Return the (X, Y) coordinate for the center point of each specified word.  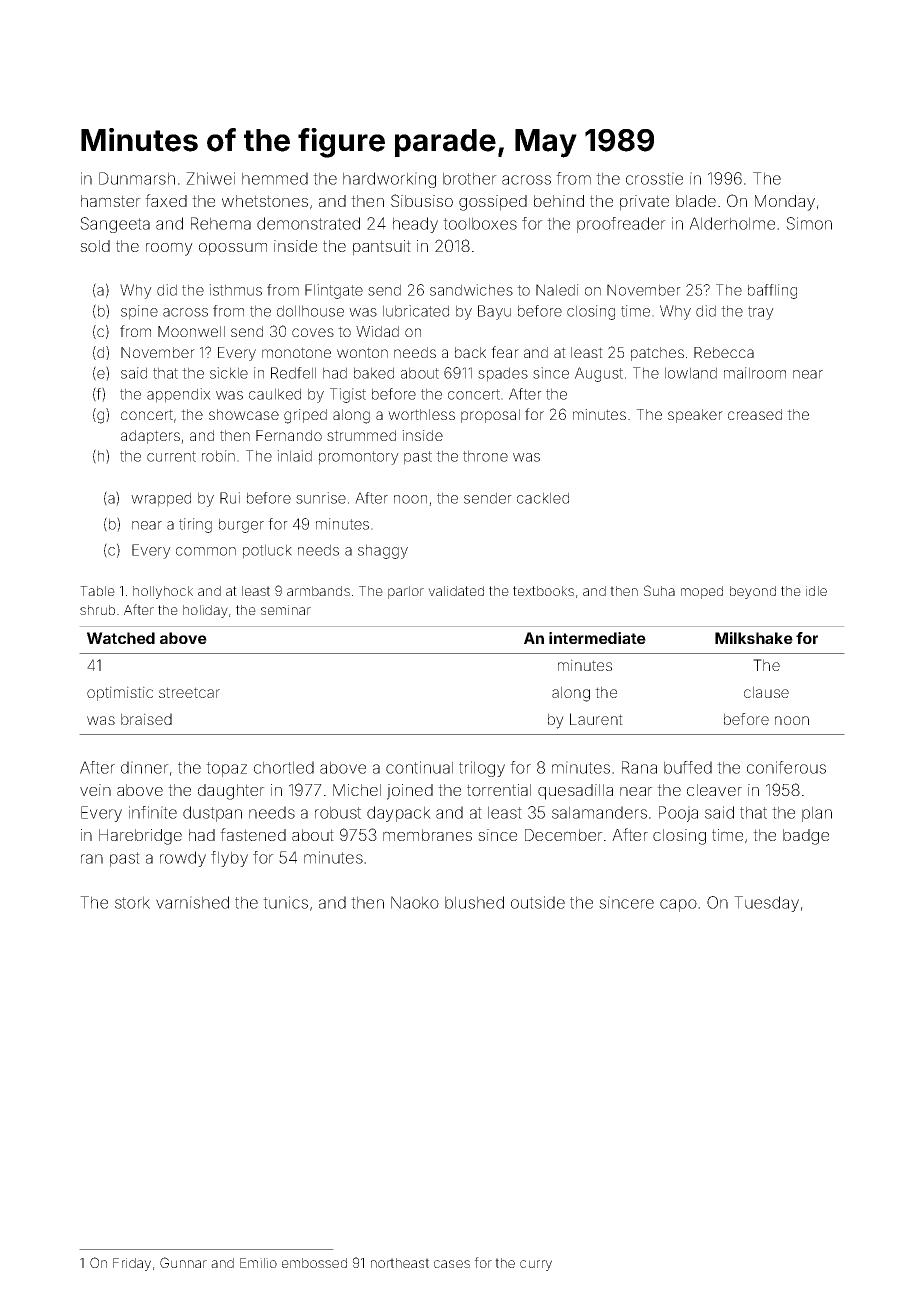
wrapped (161, 499)
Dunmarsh (137, 178)
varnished (192, 902)
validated (456, 591)
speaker (695, 416)
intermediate (597, 638)
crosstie (654, 178)
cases (452, 1264)
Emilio (258, 1263)
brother (470, 178)
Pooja (678, 814)
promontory (359, 458)
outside (538, 902)
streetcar (189, 692)
